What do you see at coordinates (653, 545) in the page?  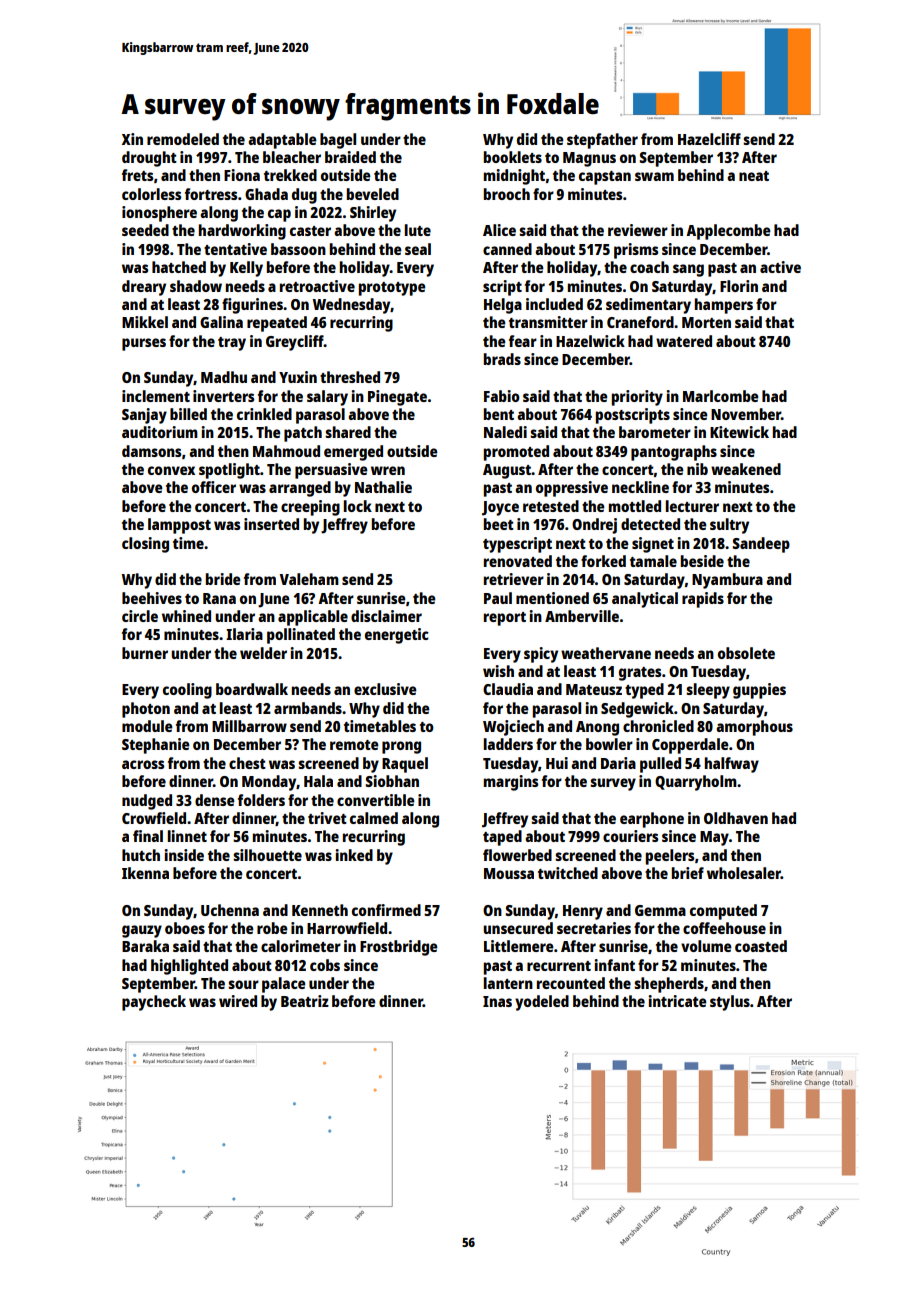 I see `signet` at bounding box center [653, 545].
